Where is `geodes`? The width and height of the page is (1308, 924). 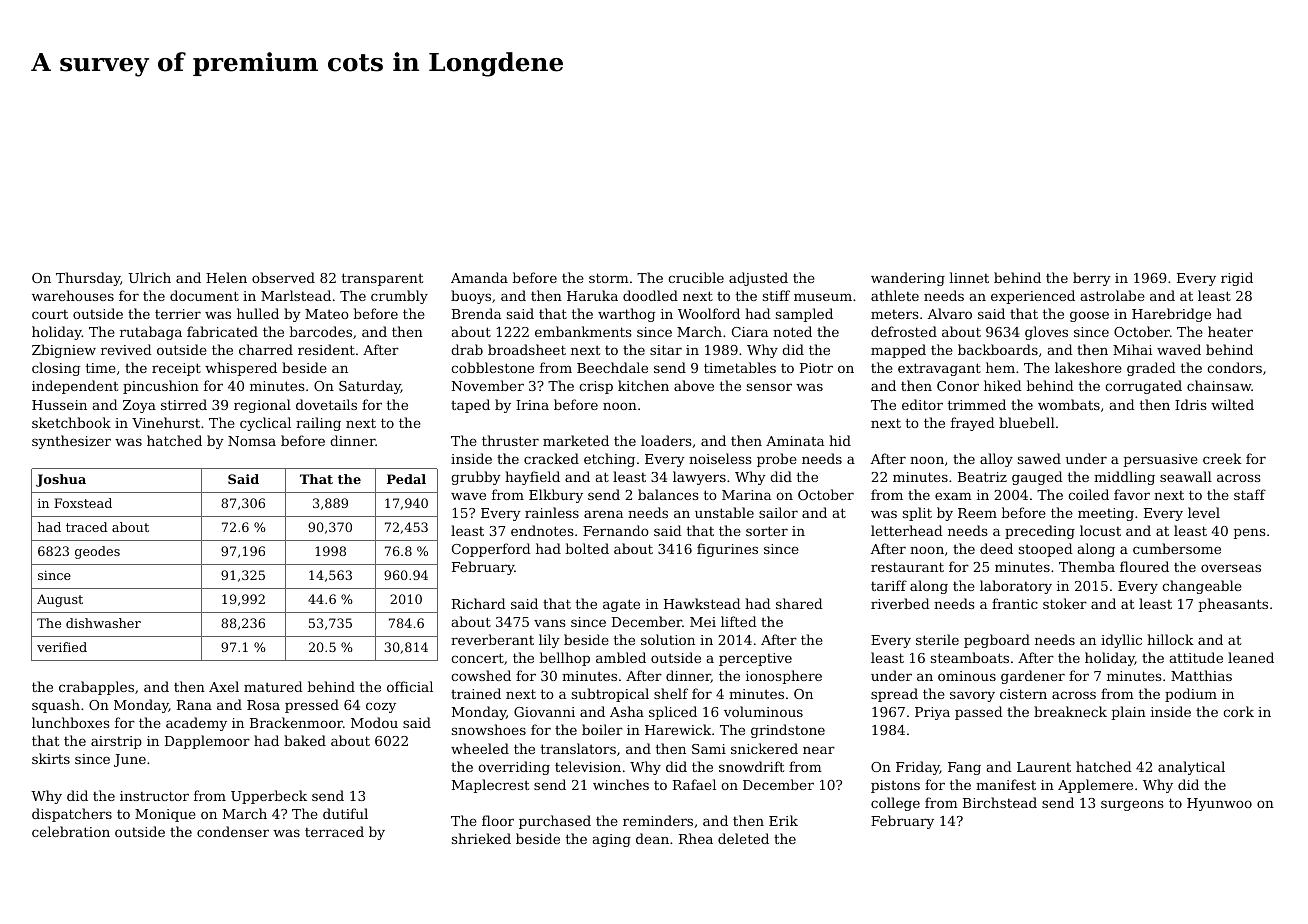
geodes is located at coordinates (97, 552).
